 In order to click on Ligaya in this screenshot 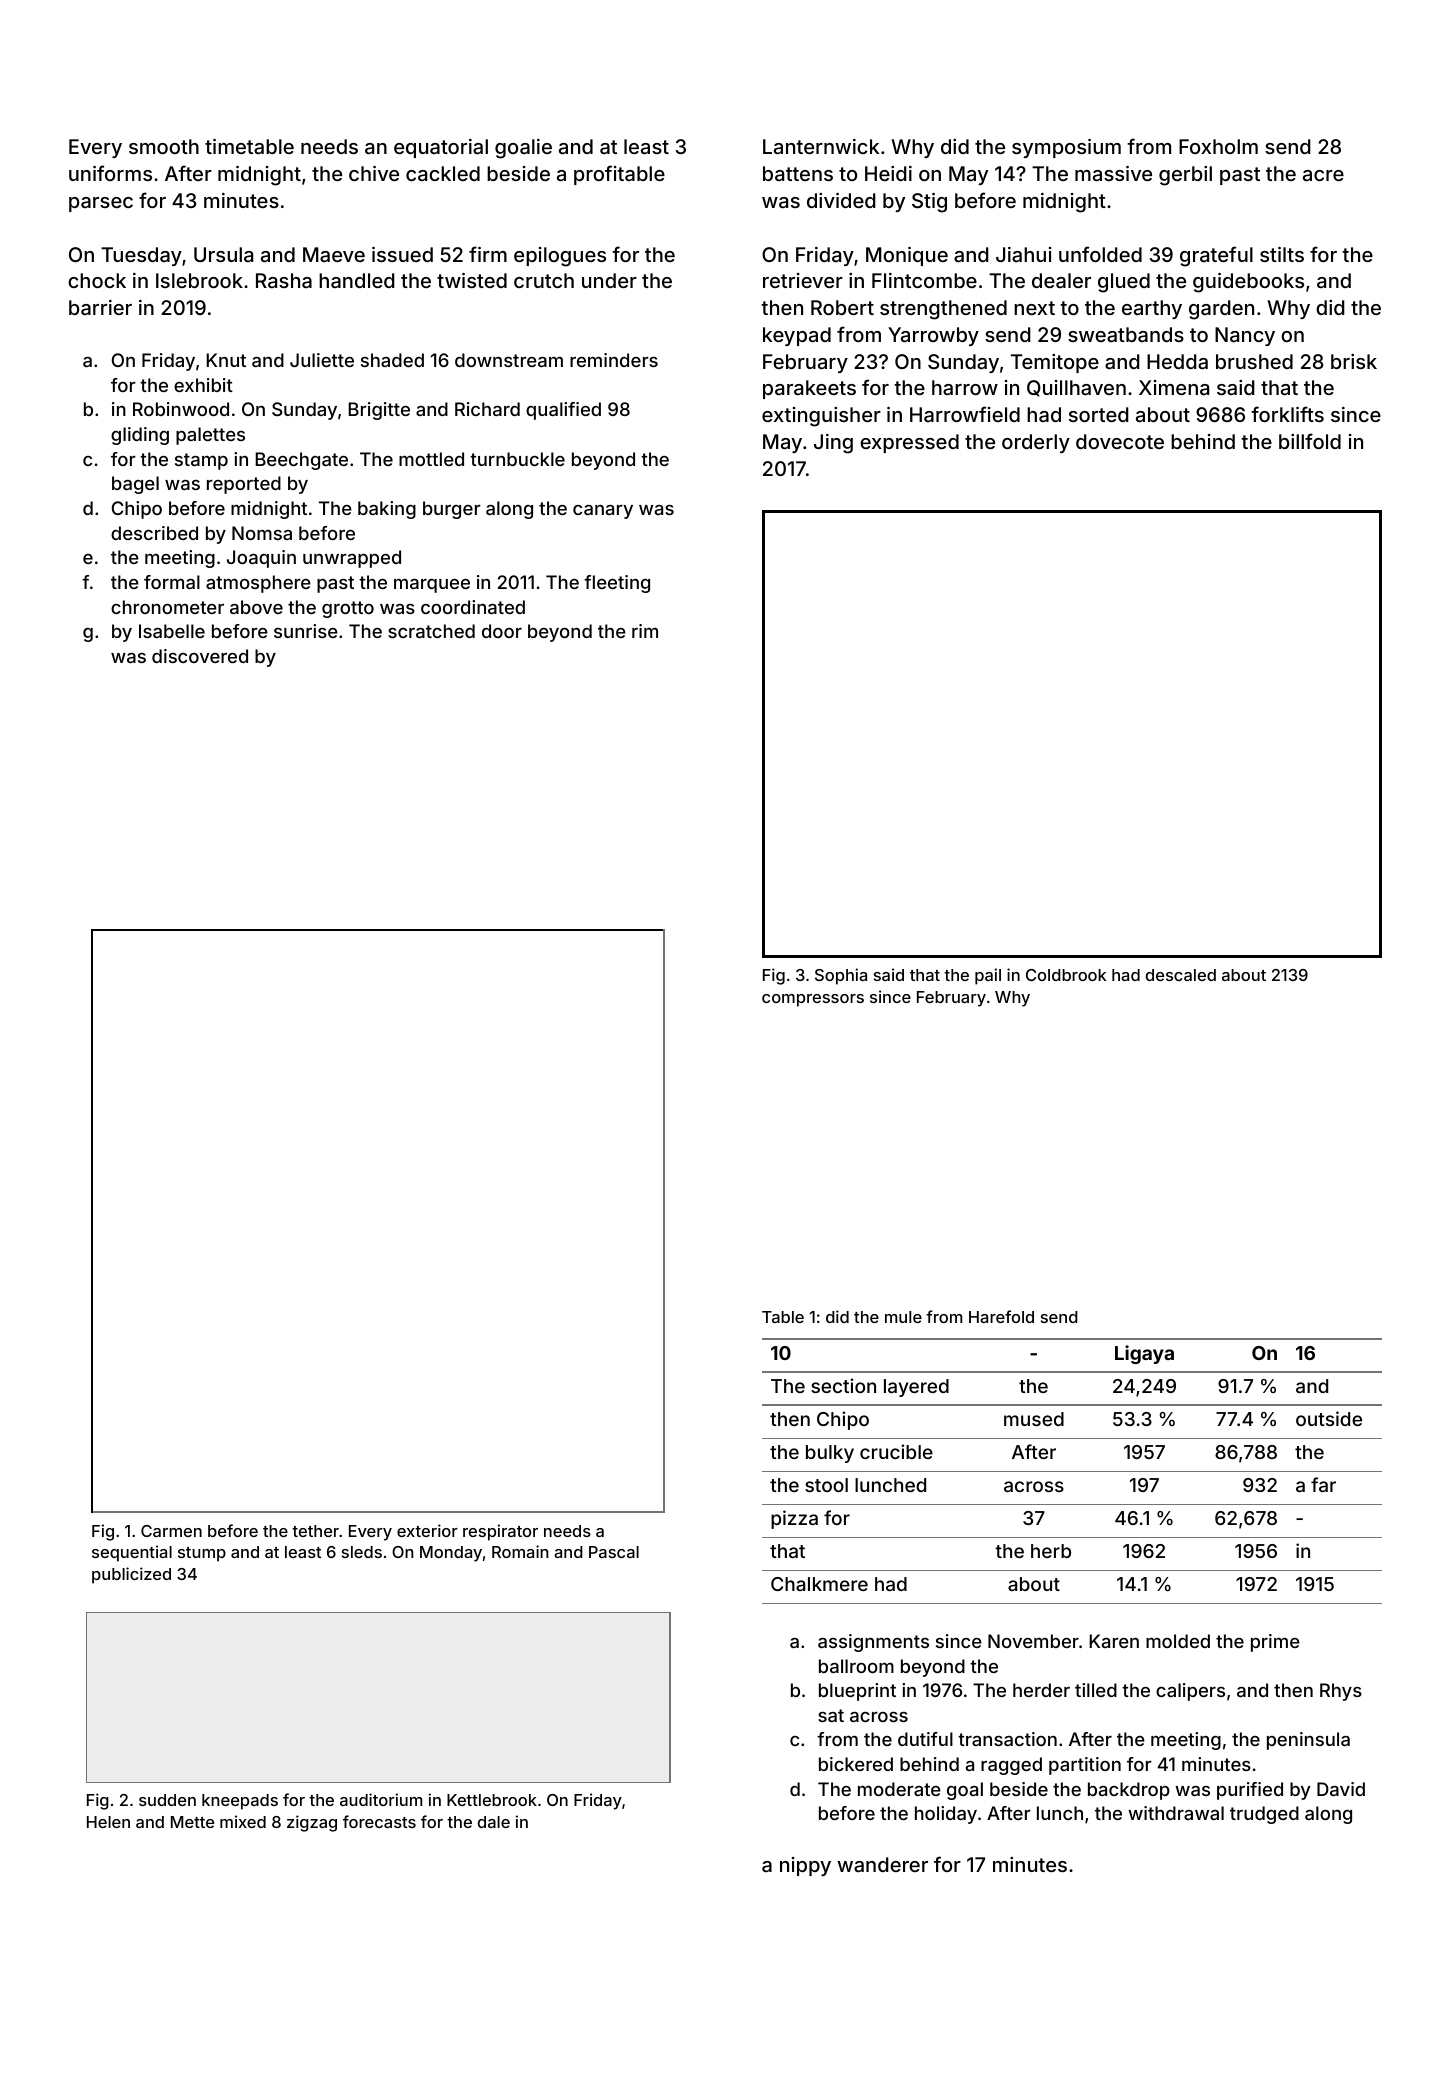, I will do `click(1144, 1354)`.
